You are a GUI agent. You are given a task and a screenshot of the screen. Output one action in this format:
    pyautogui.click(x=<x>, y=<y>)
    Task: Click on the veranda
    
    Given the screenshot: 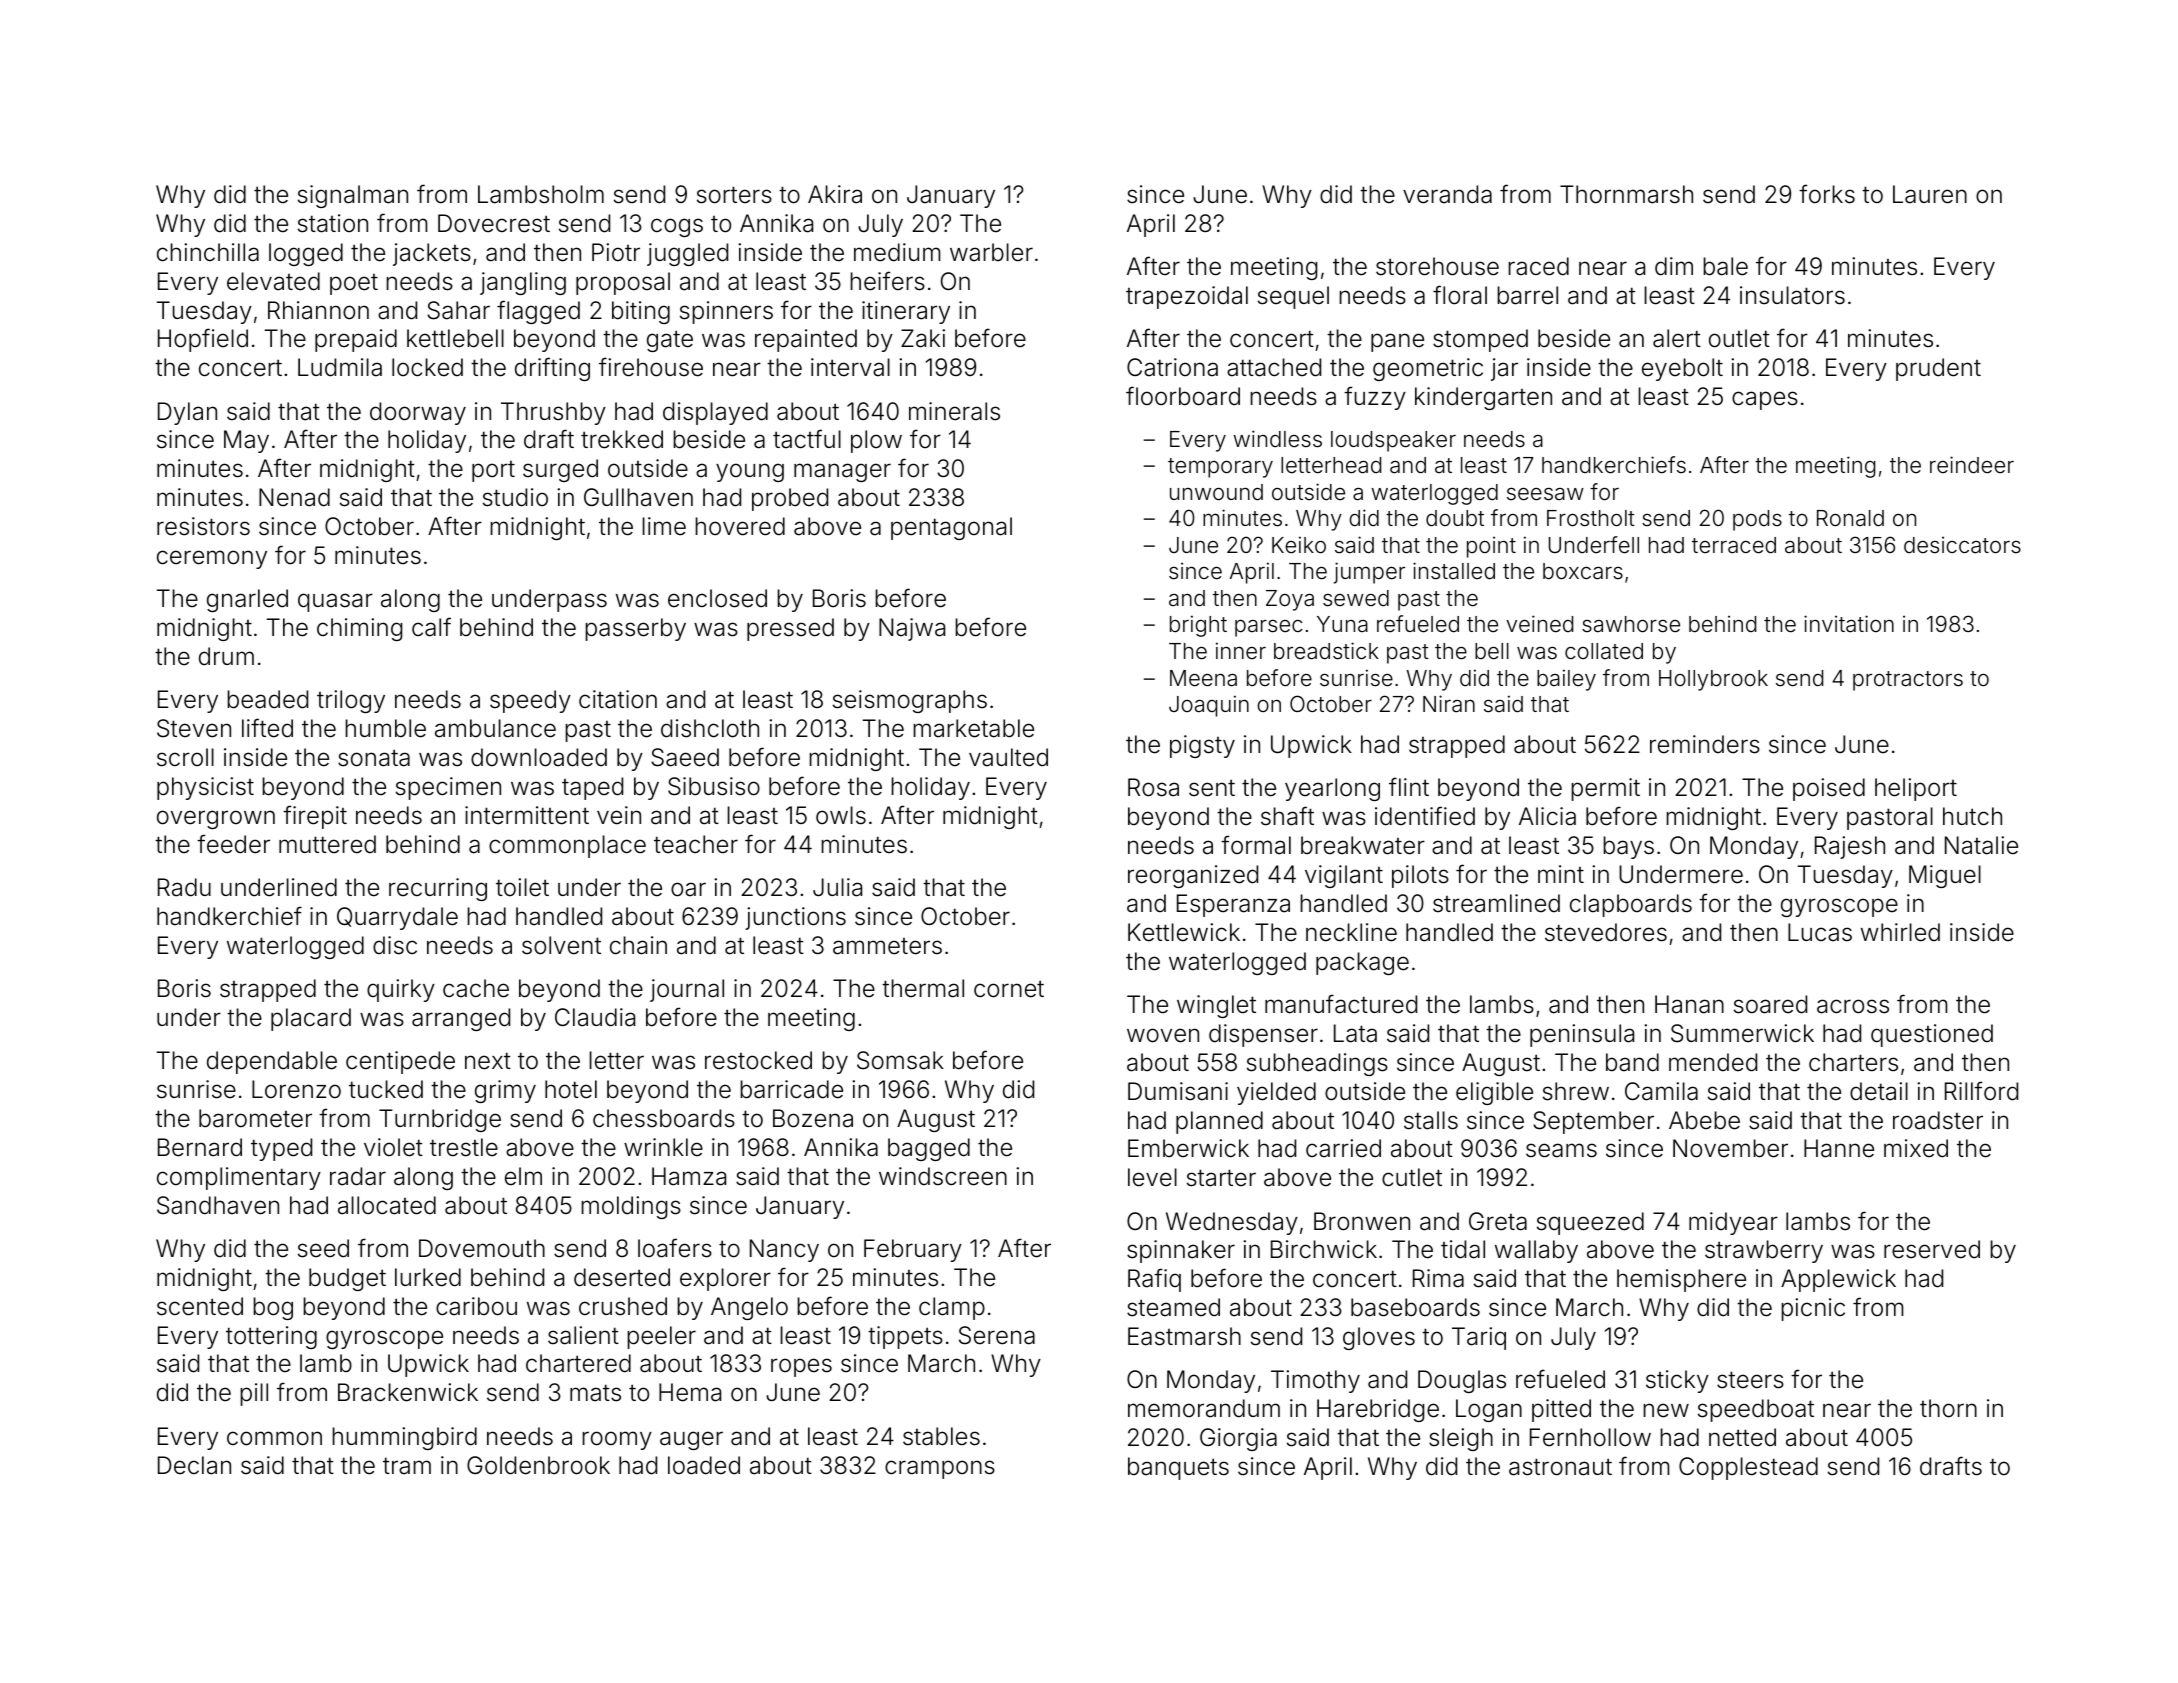 What is the action you would take?
    pyautogui.click(x=1447, y=194)
